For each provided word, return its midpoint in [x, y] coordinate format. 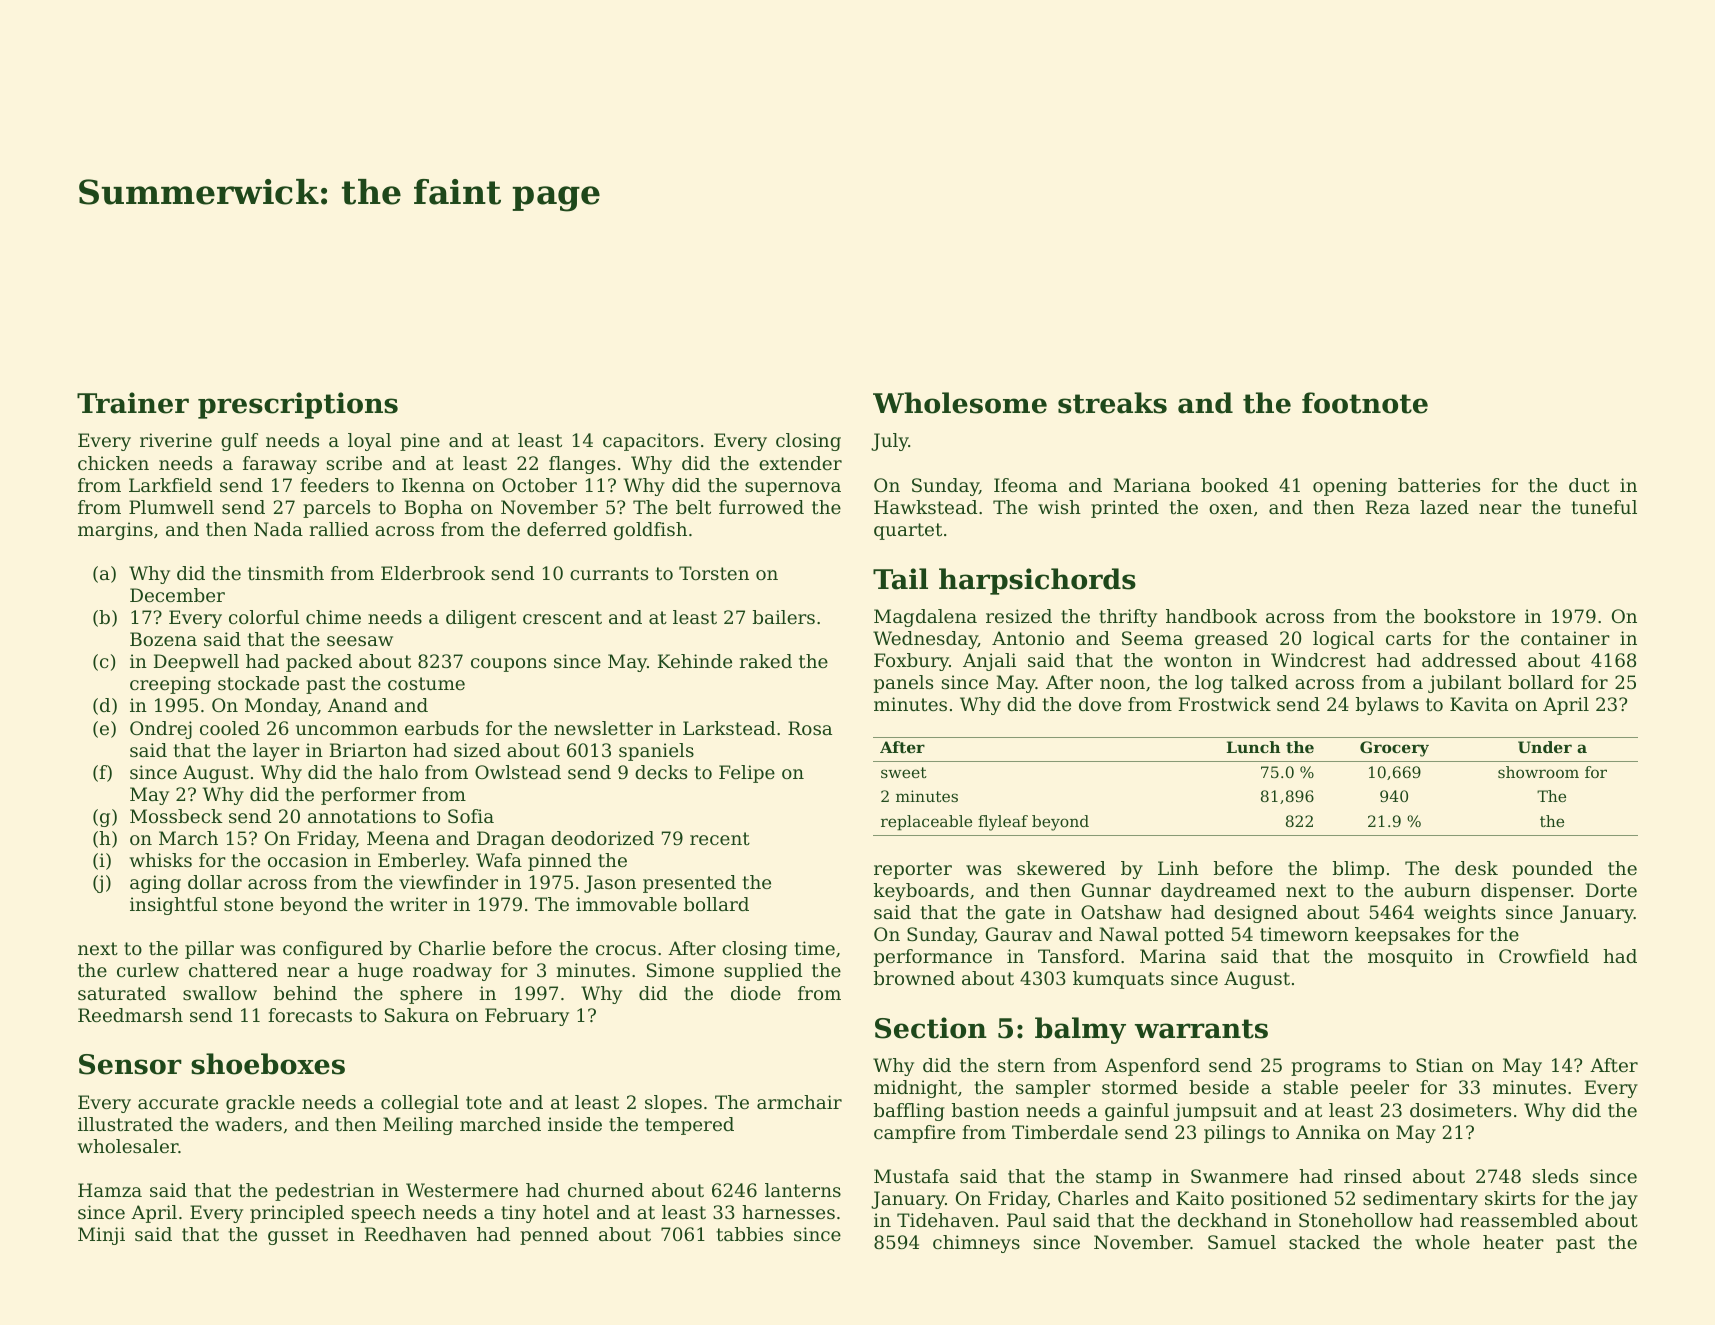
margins [115, 531]
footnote [1365, 403]
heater [1513, 1242]
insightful [174, 906]
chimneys [976, 1244]
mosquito [1410, 958]
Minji [101, 1236]
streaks [1112, 403]
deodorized [602, 838]
